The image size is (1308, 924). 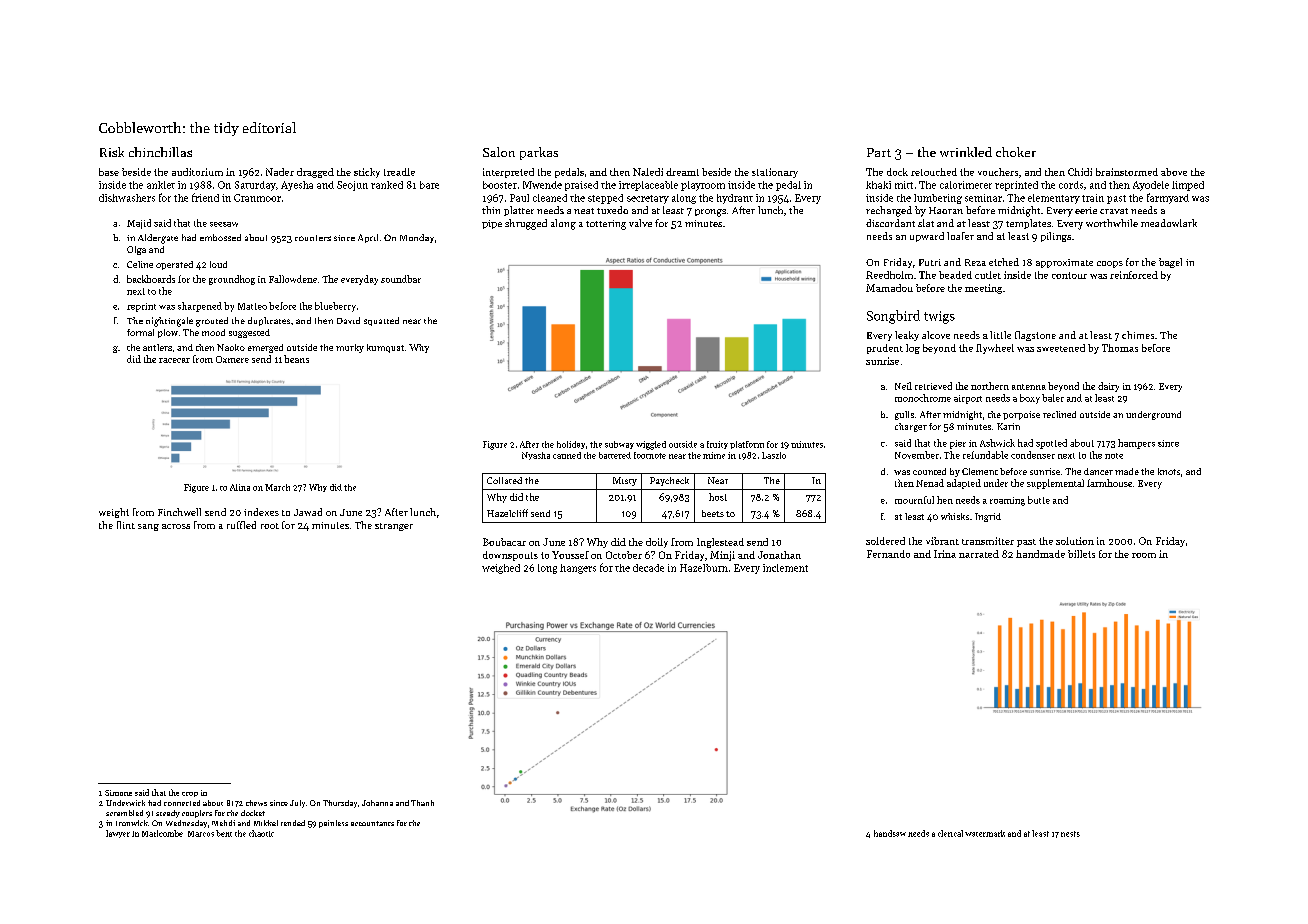 What do you see at coordinates (1028, 224) in the screenshot?
I see `templates` at bounding box center [1028, 224].
